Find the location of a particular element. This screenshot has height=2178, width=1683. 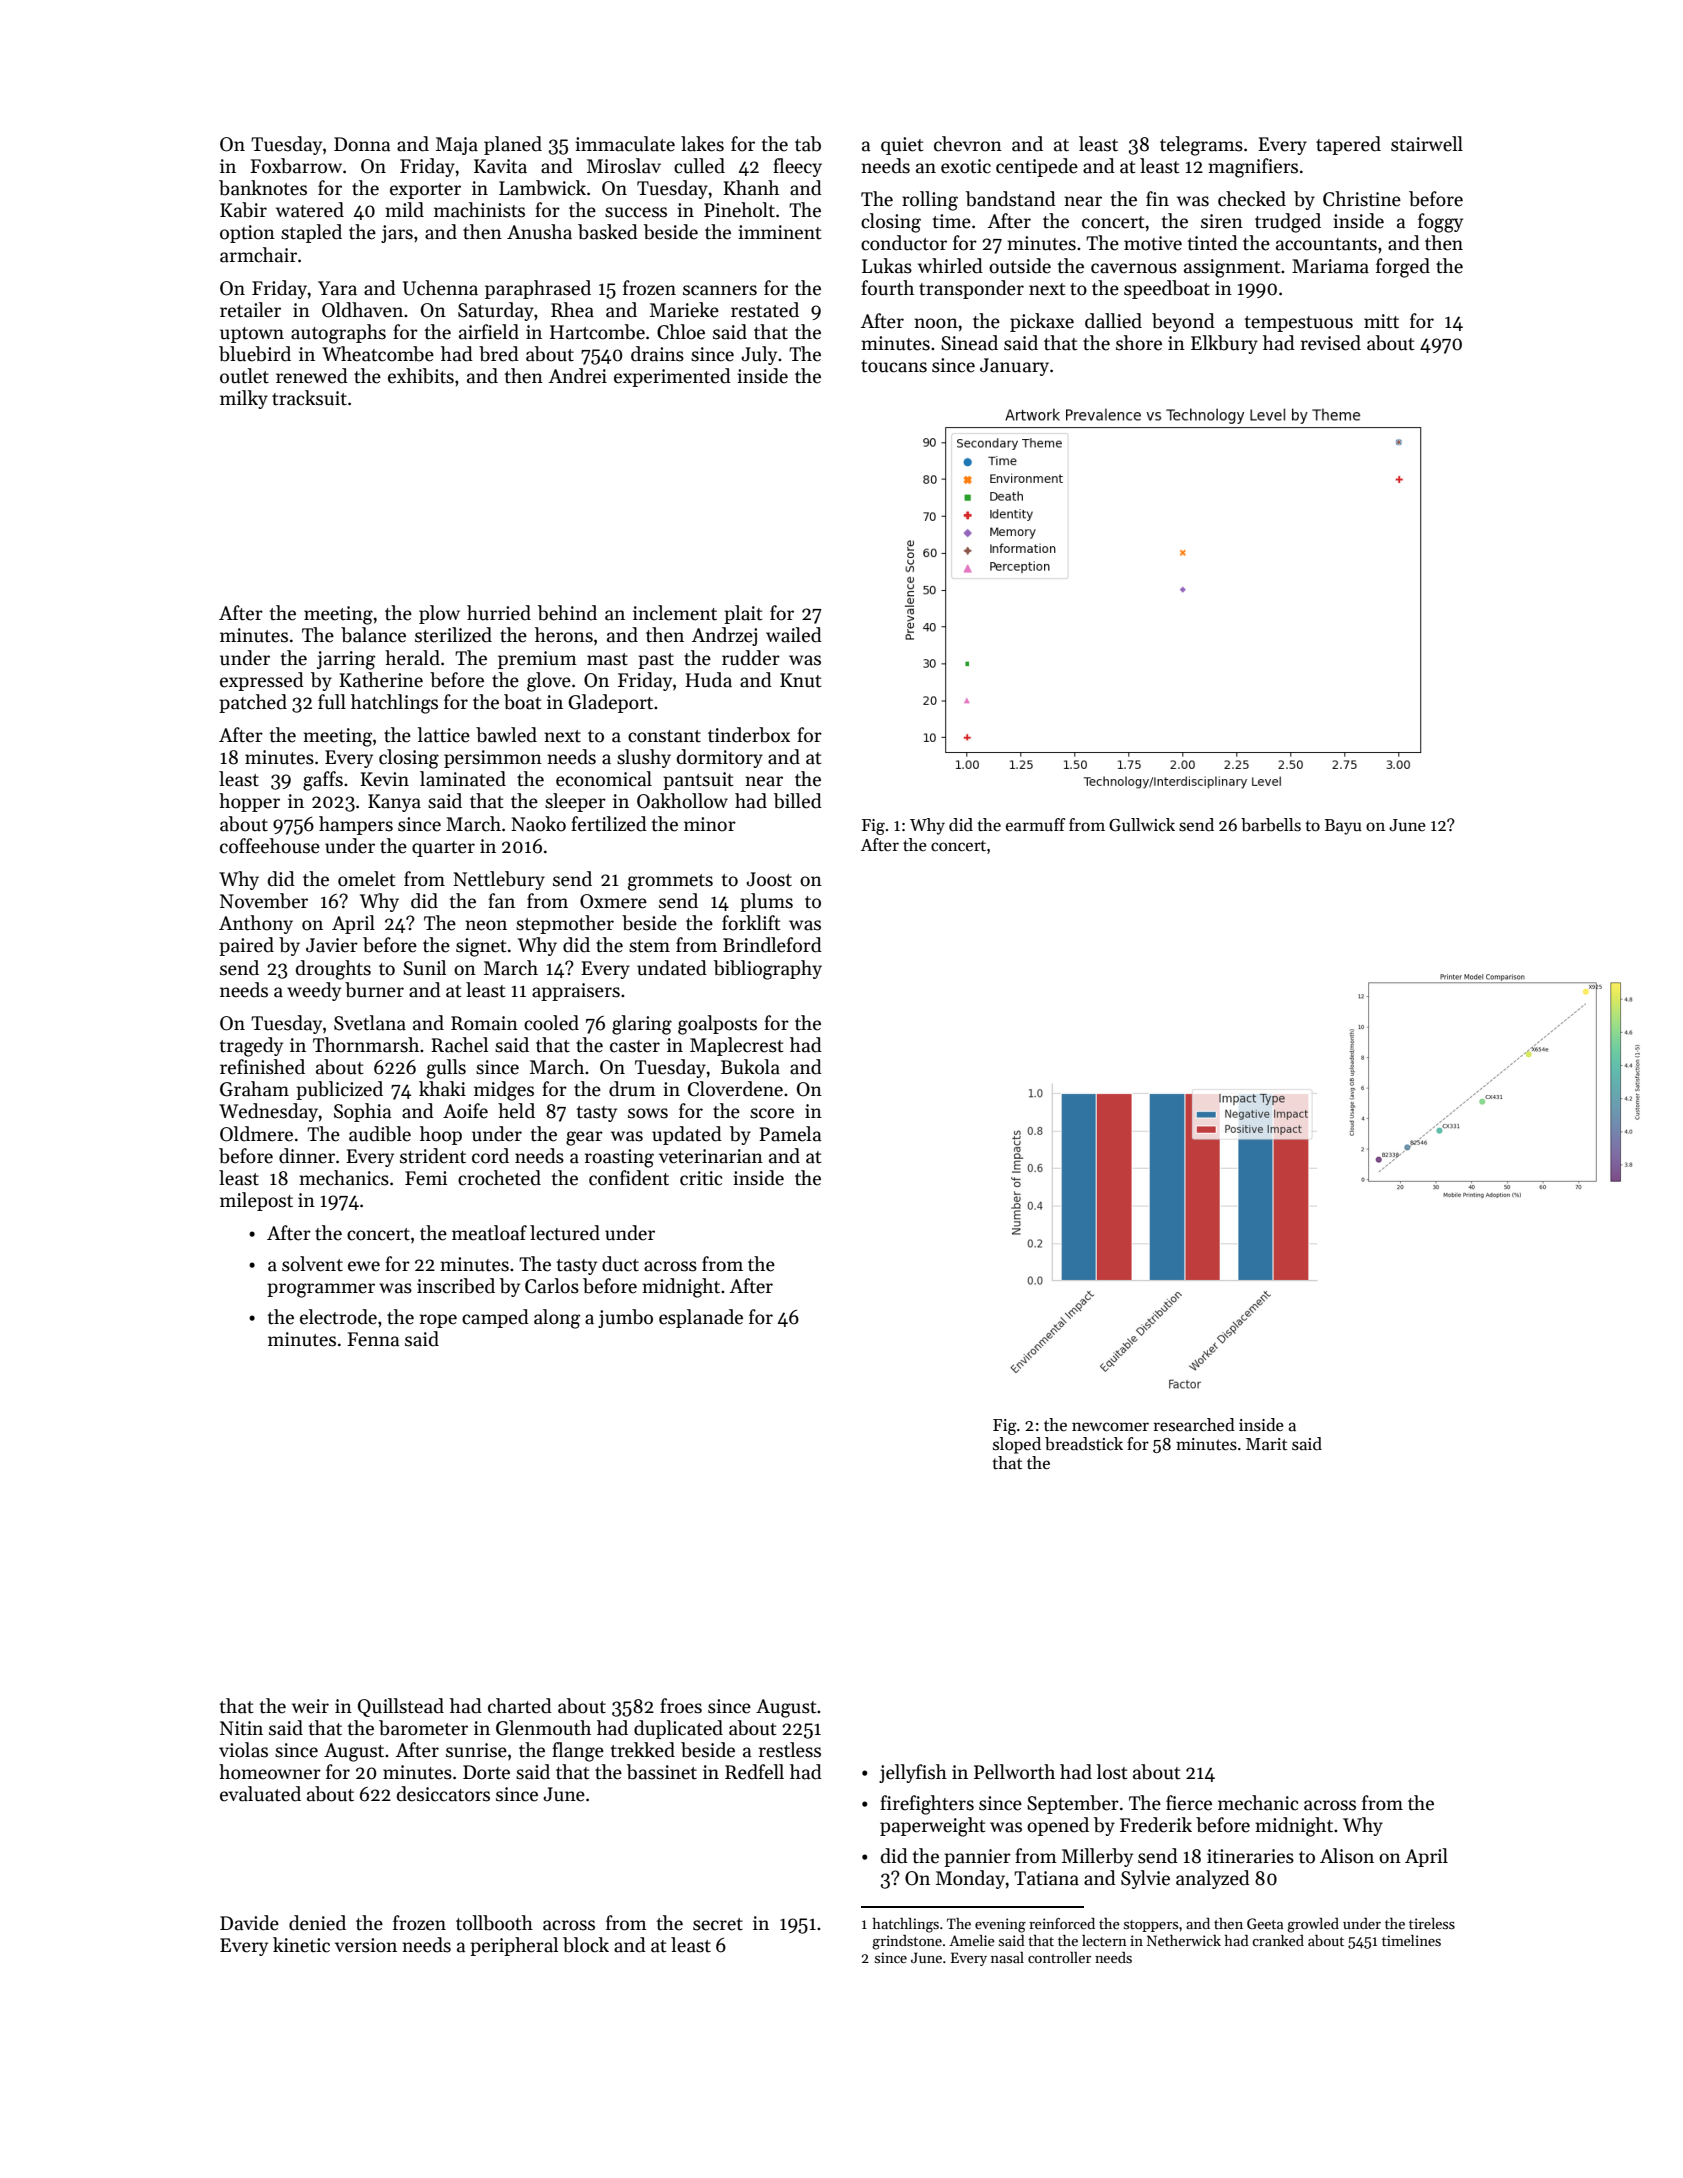

barbells is located at coordinates (1271, 825).
